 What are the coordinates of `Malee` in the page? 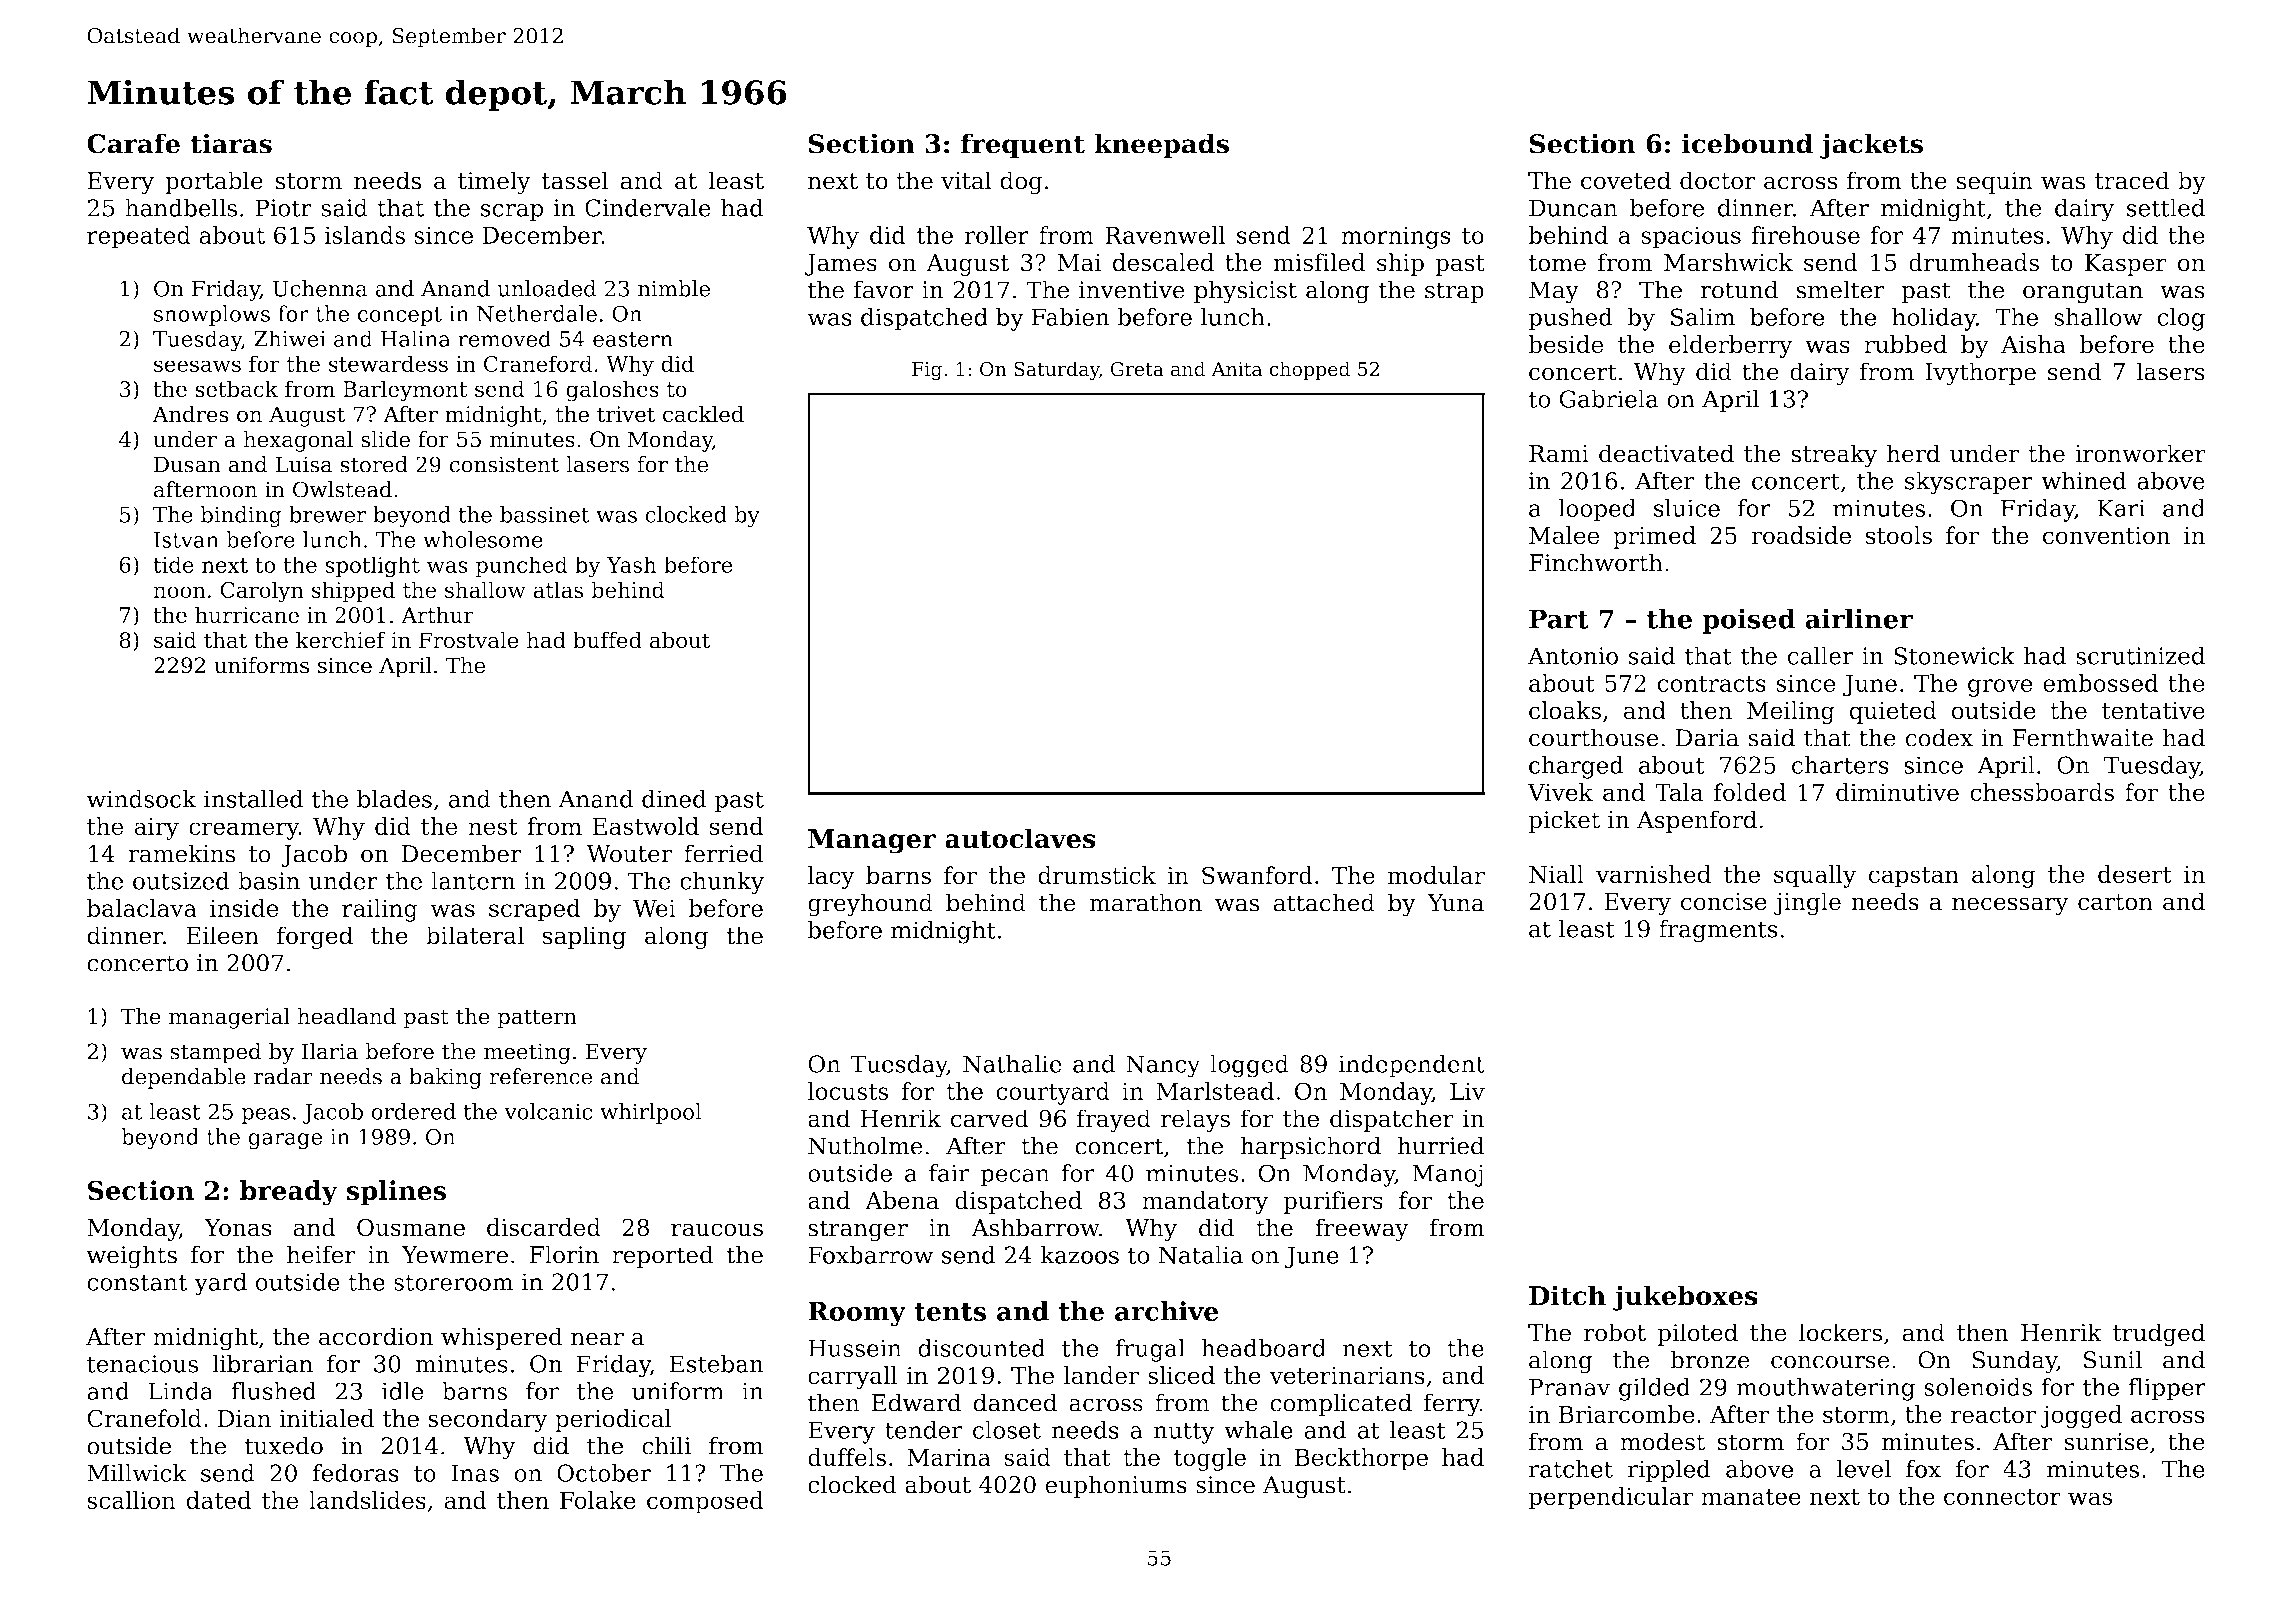 It's located at (1564, 535).
